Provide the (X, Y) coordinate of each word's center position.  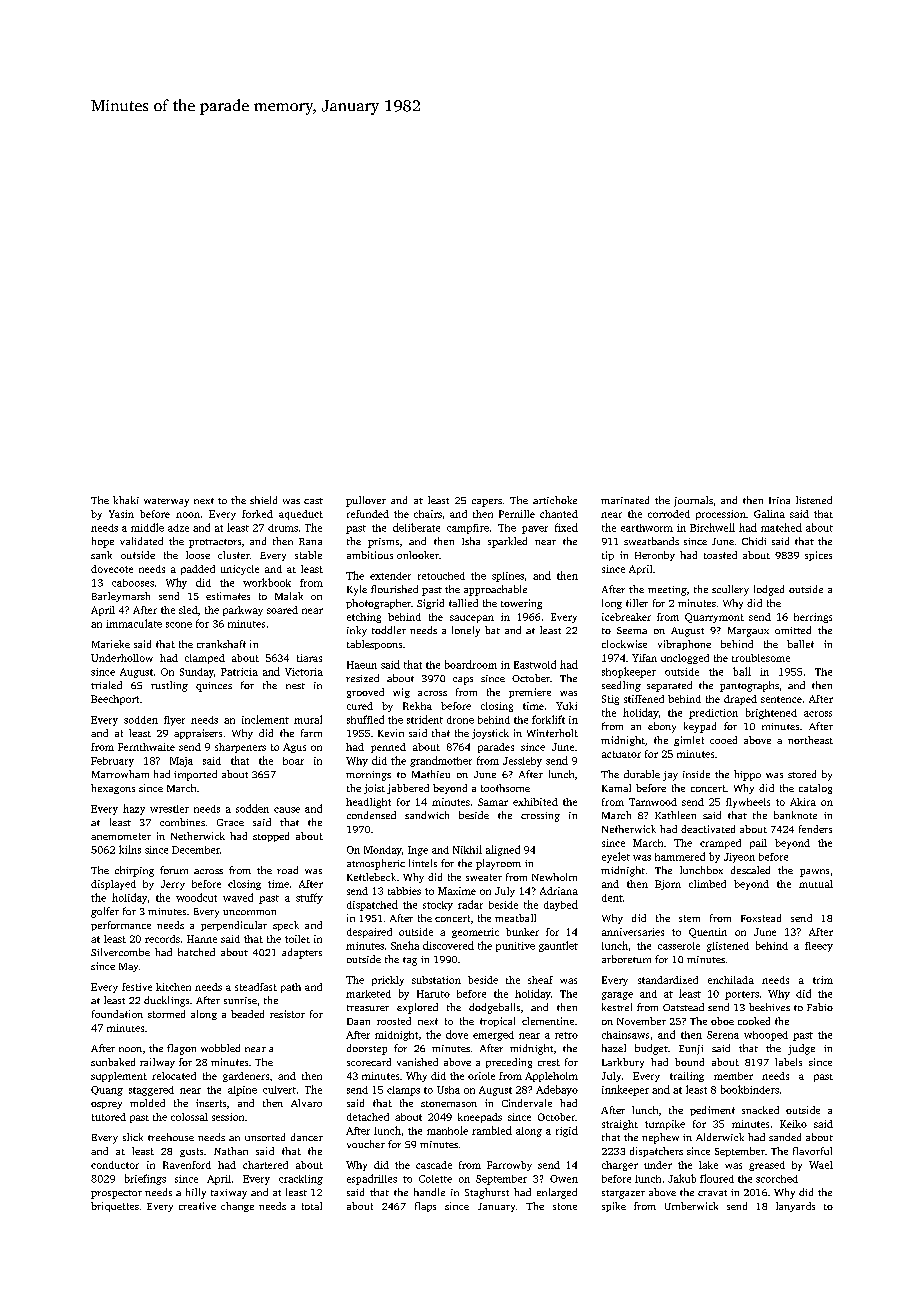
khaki (126, 500)
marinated (625, 500)
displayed (113, 885)
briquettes (115, 1207)
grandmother (441, 761)
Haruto (433, 994)
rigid (567, 1131)
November (641, 1021)
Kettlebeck (371, 877)
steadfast (256, 987)
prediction (713, 714)
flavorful (812, 1151)
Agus (294, 748)
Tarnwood (653, 802)
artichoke (555, 500)
